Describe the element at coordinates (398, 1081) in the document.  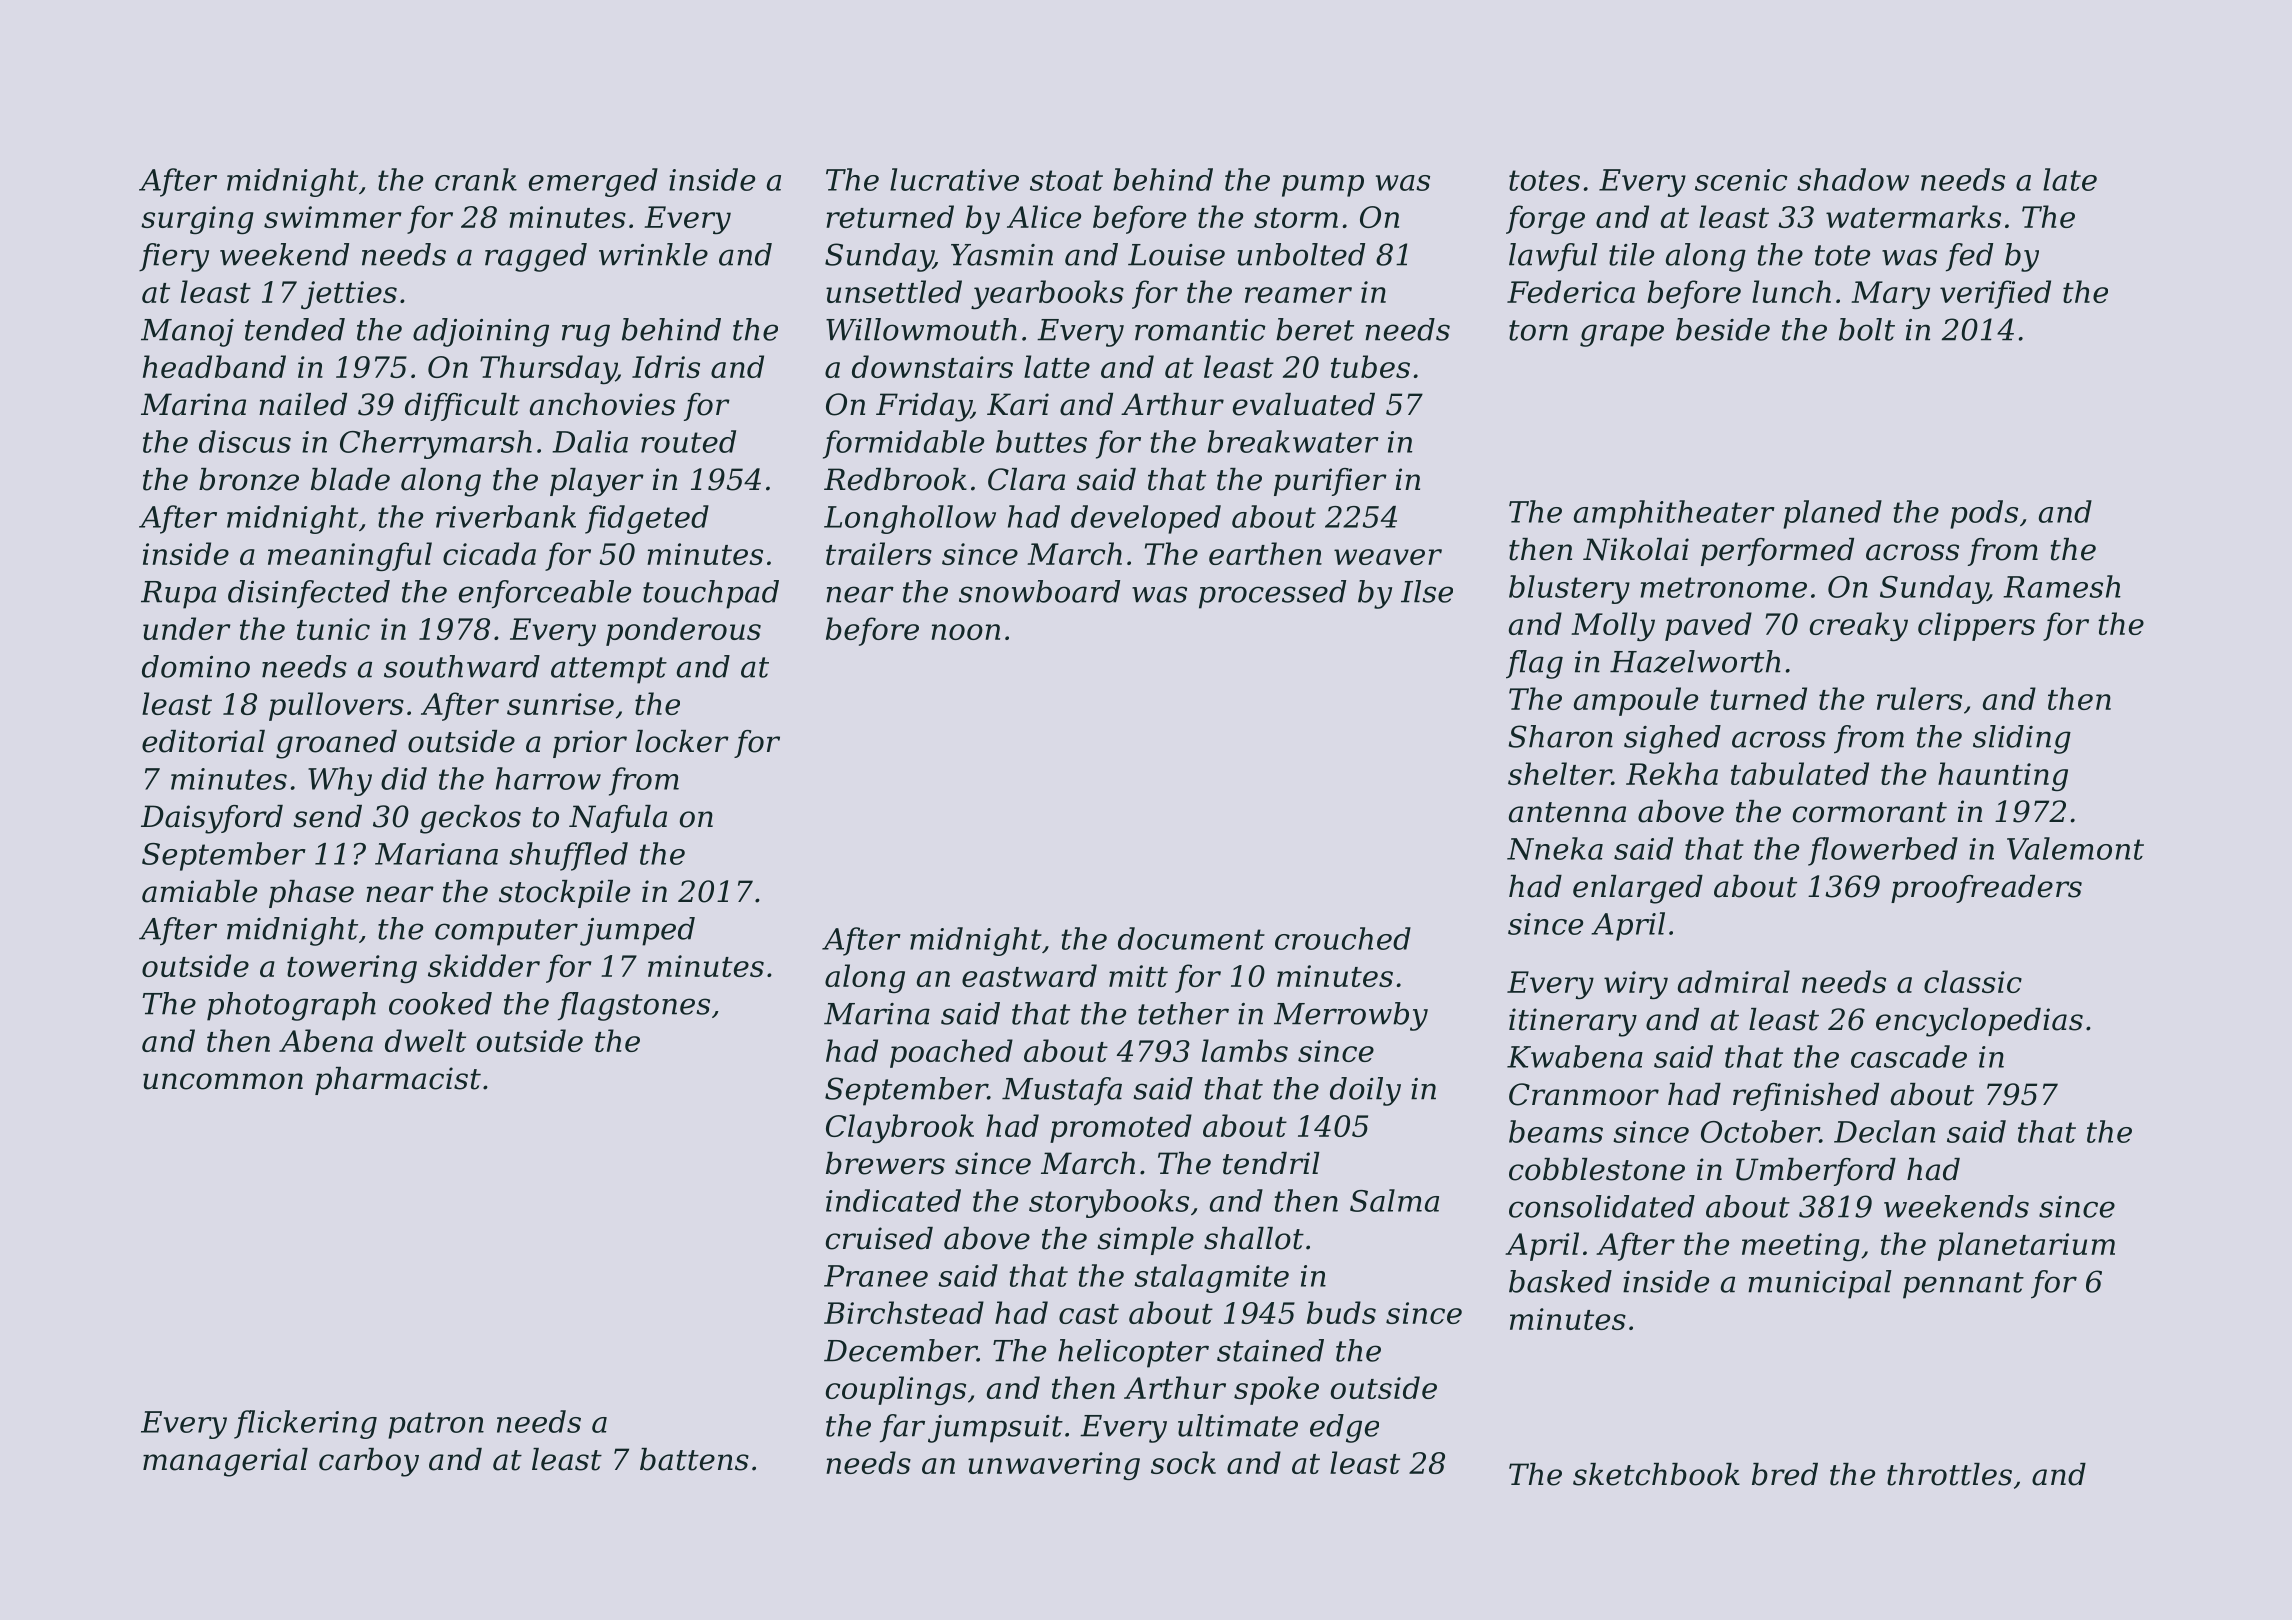
I see `pharmacist` at that location.
